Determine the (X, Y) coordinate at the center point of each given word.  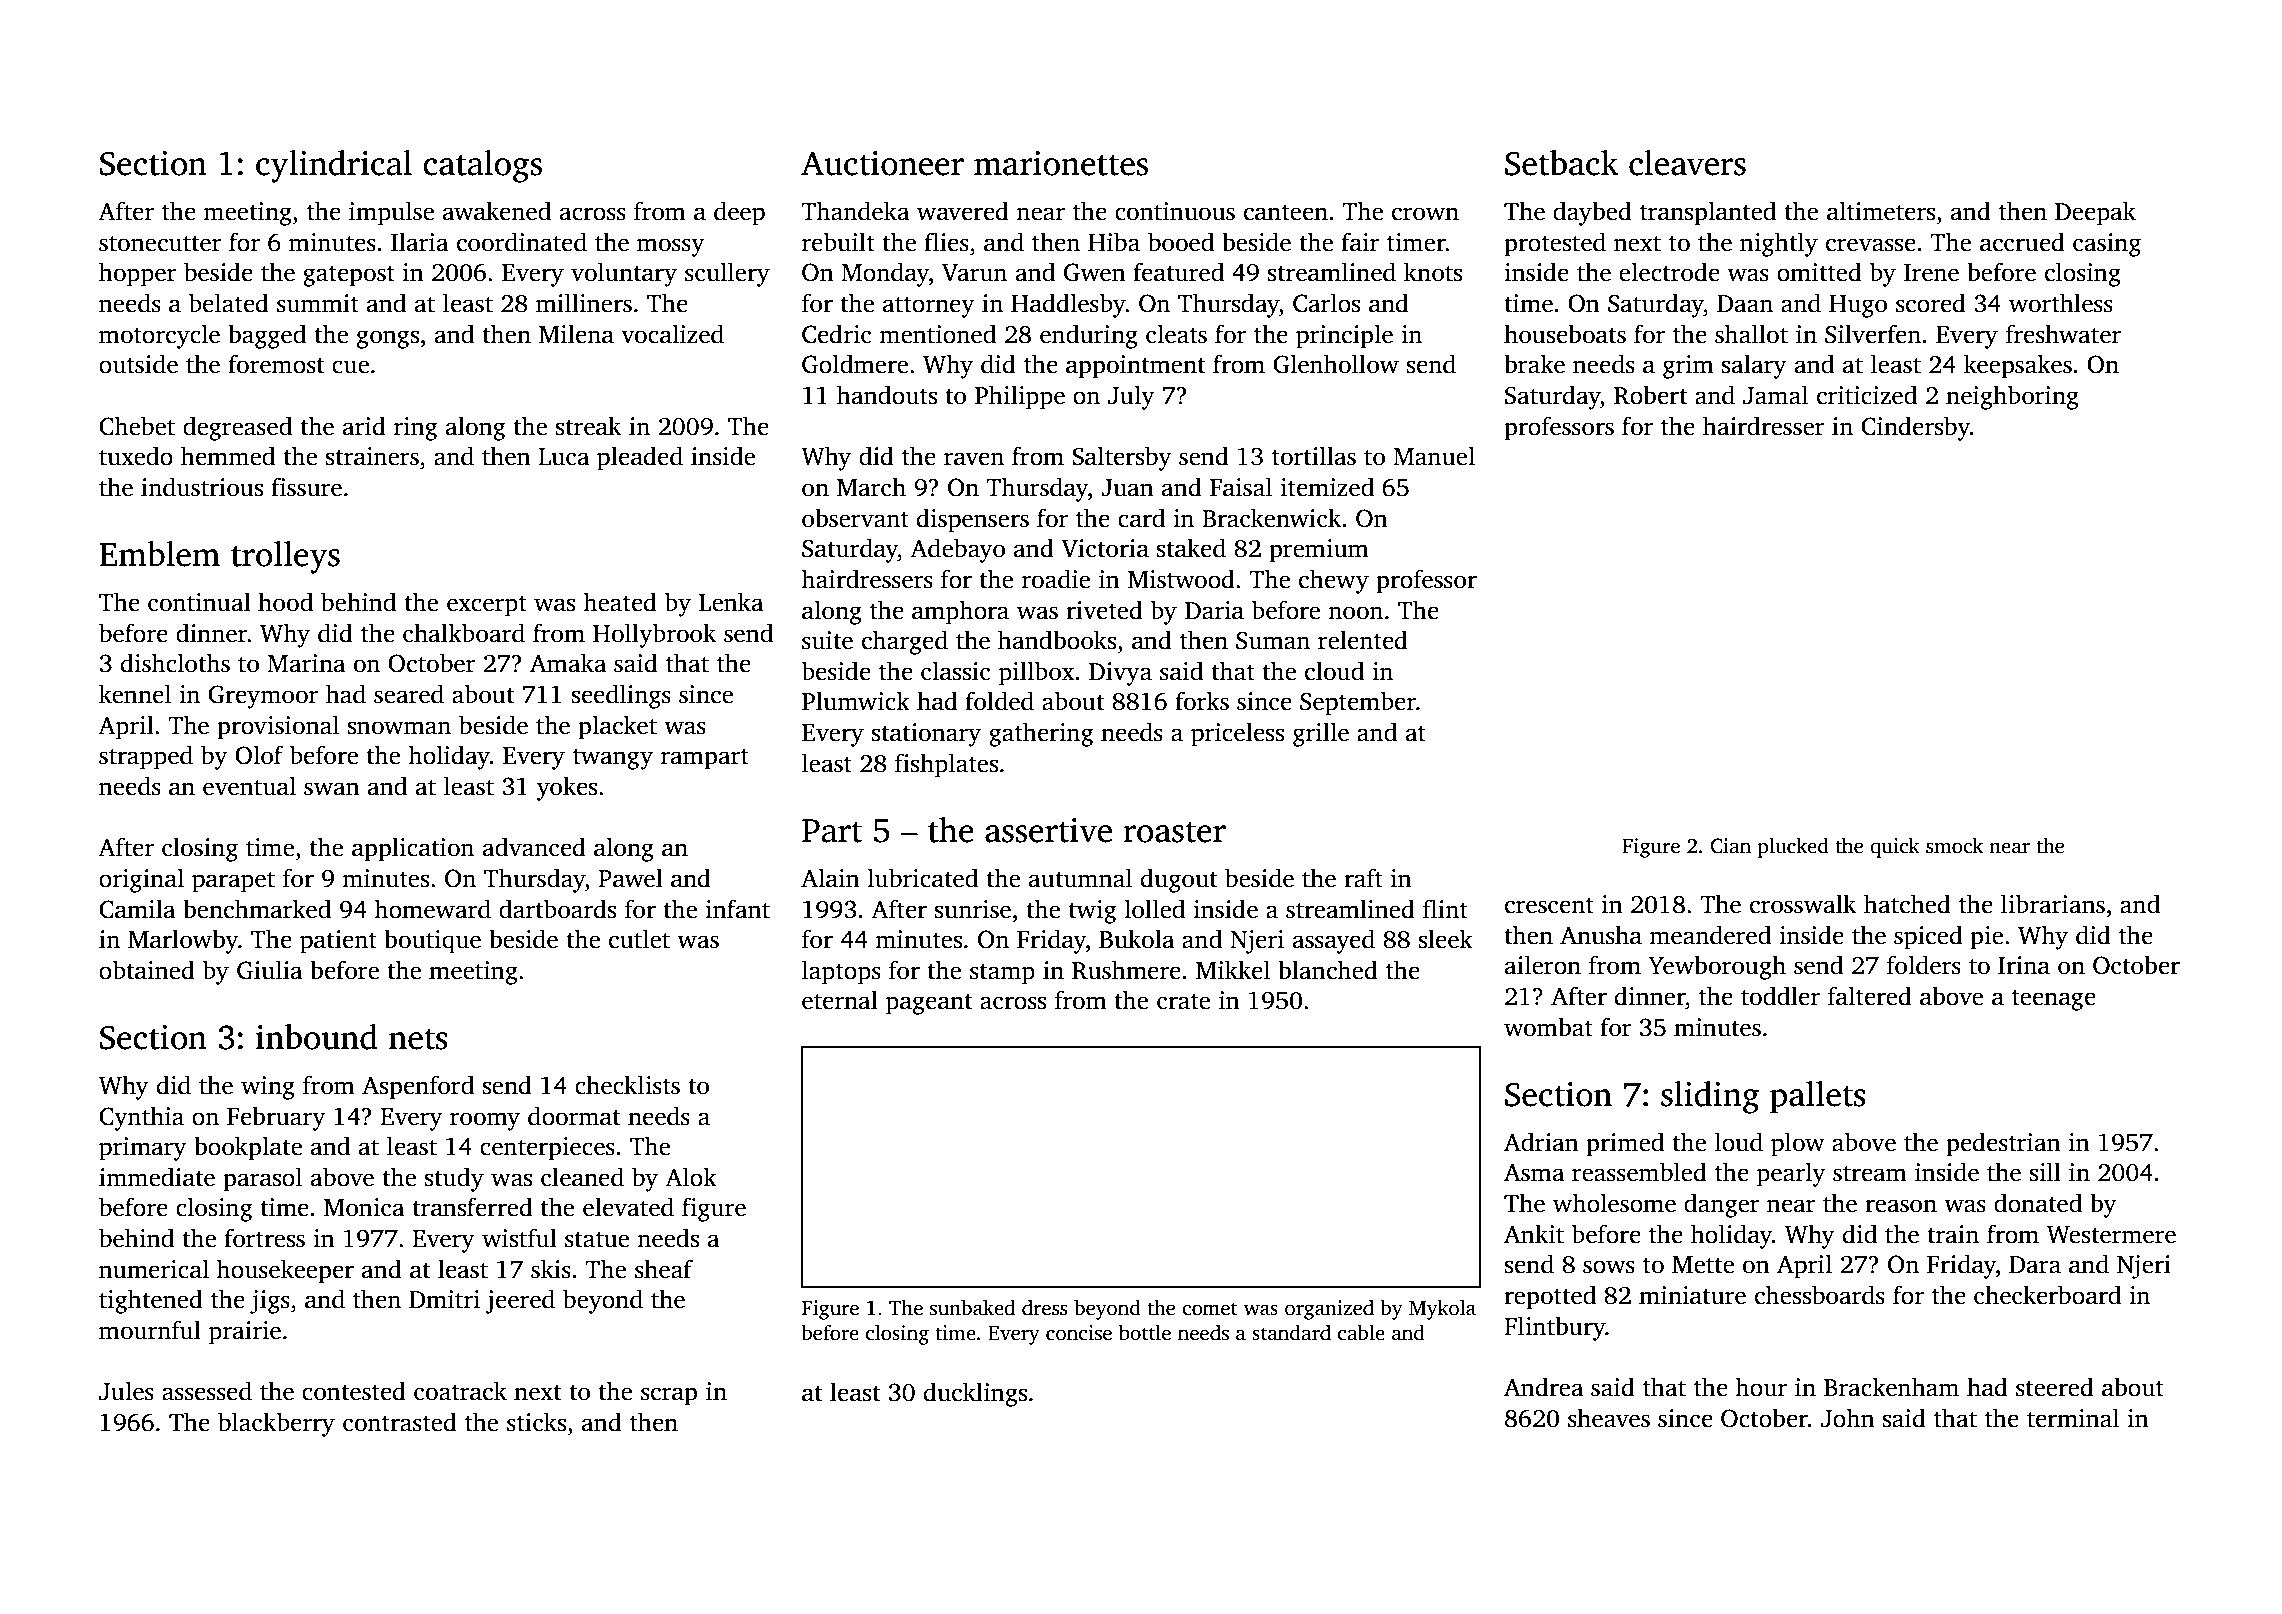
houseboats (1565, 334)
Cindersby (1915, 428)
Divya (1120, 674)
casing (2107, 245)
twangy (613, 759)
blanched (1328, 970)
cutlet (639, 939)
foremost (276, 364)
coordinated (522, 242)
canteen (1286, 213)
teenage (2054, 1000)
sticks (536, 1422)
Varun (974, 273)
